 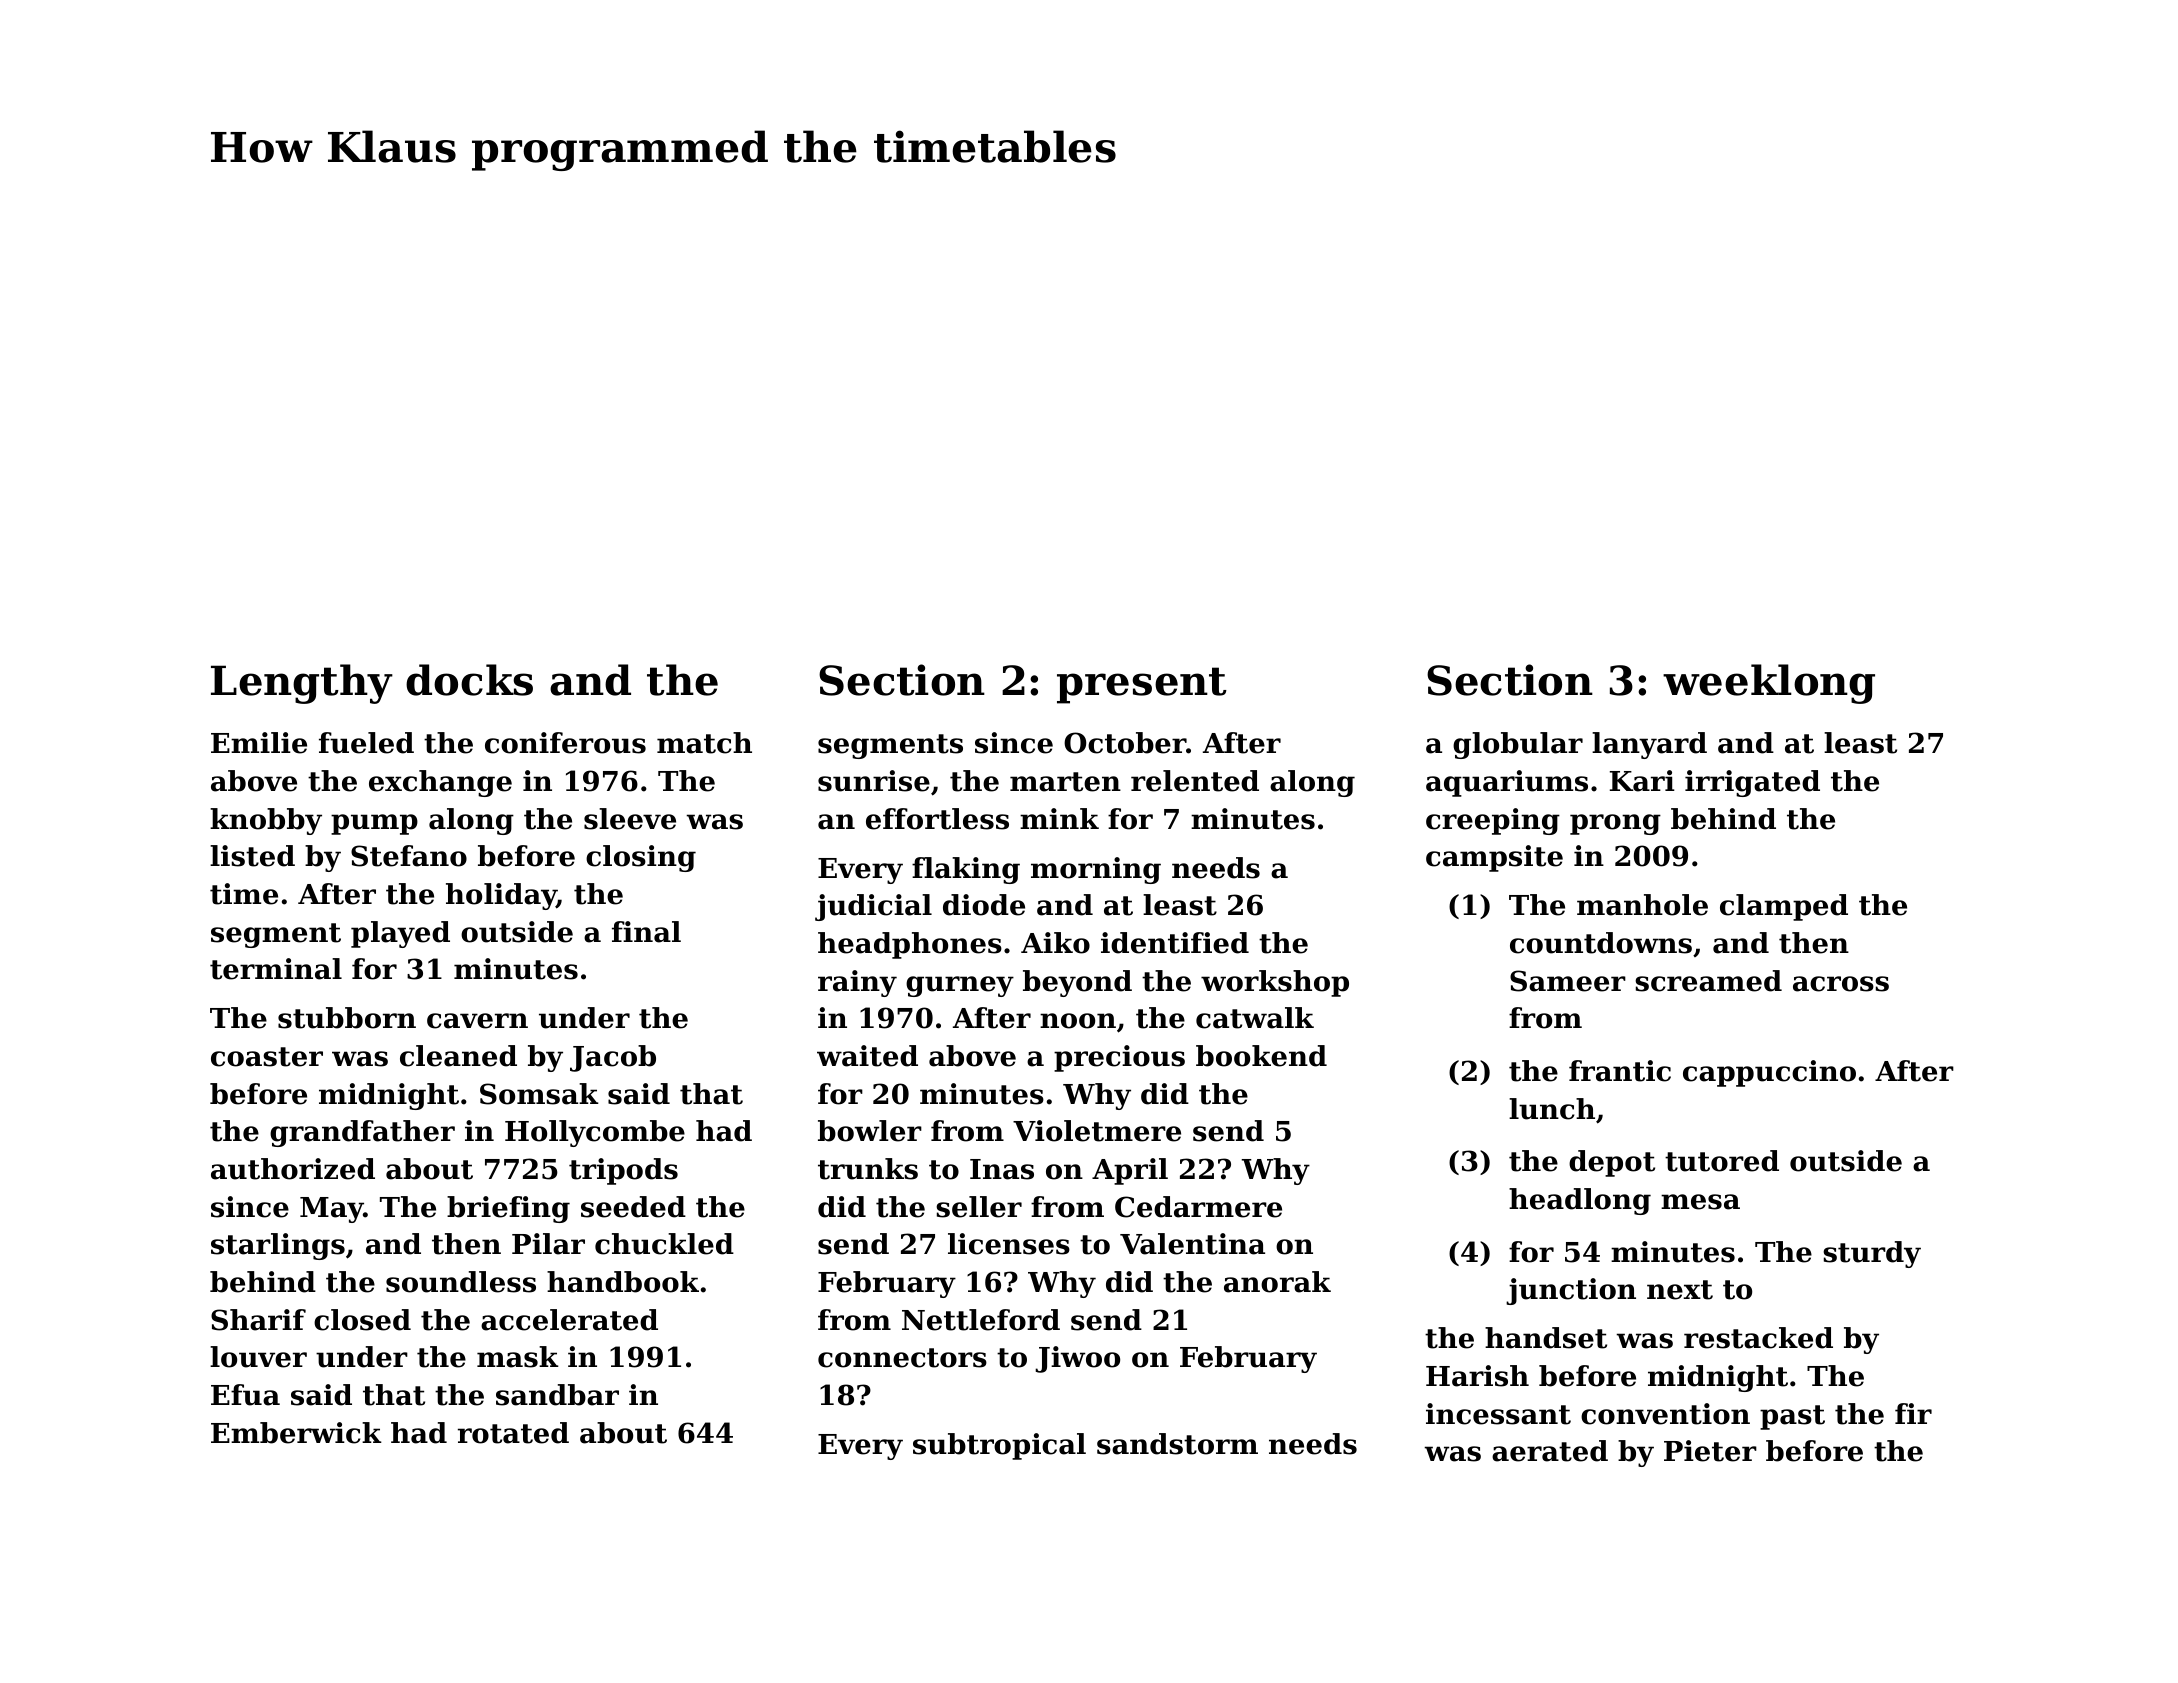 I want to click on May, so click(x=332, y=1210).
